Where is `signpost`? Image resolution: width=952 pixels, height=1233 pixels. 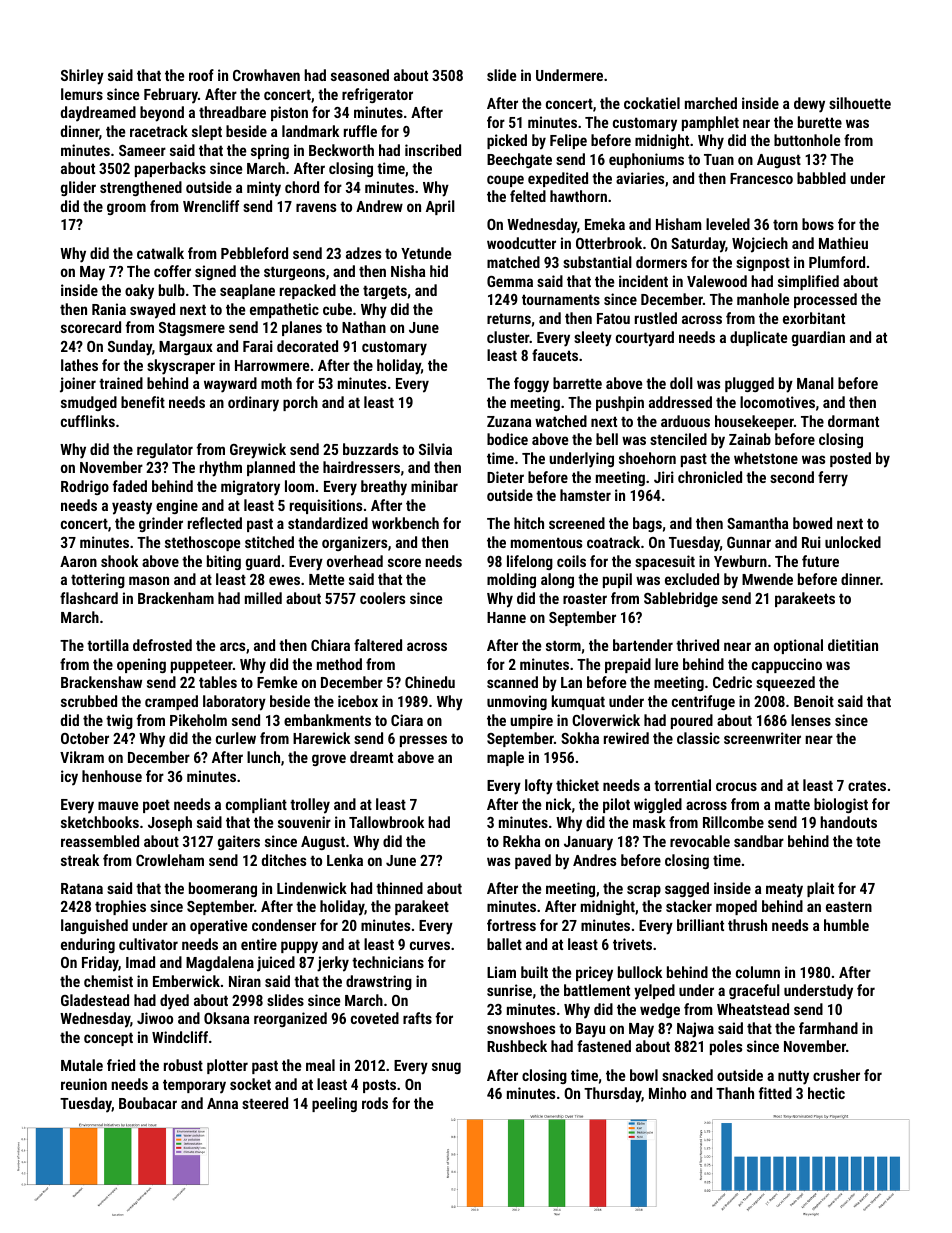 signpost is located at coordinates (763, 263).
